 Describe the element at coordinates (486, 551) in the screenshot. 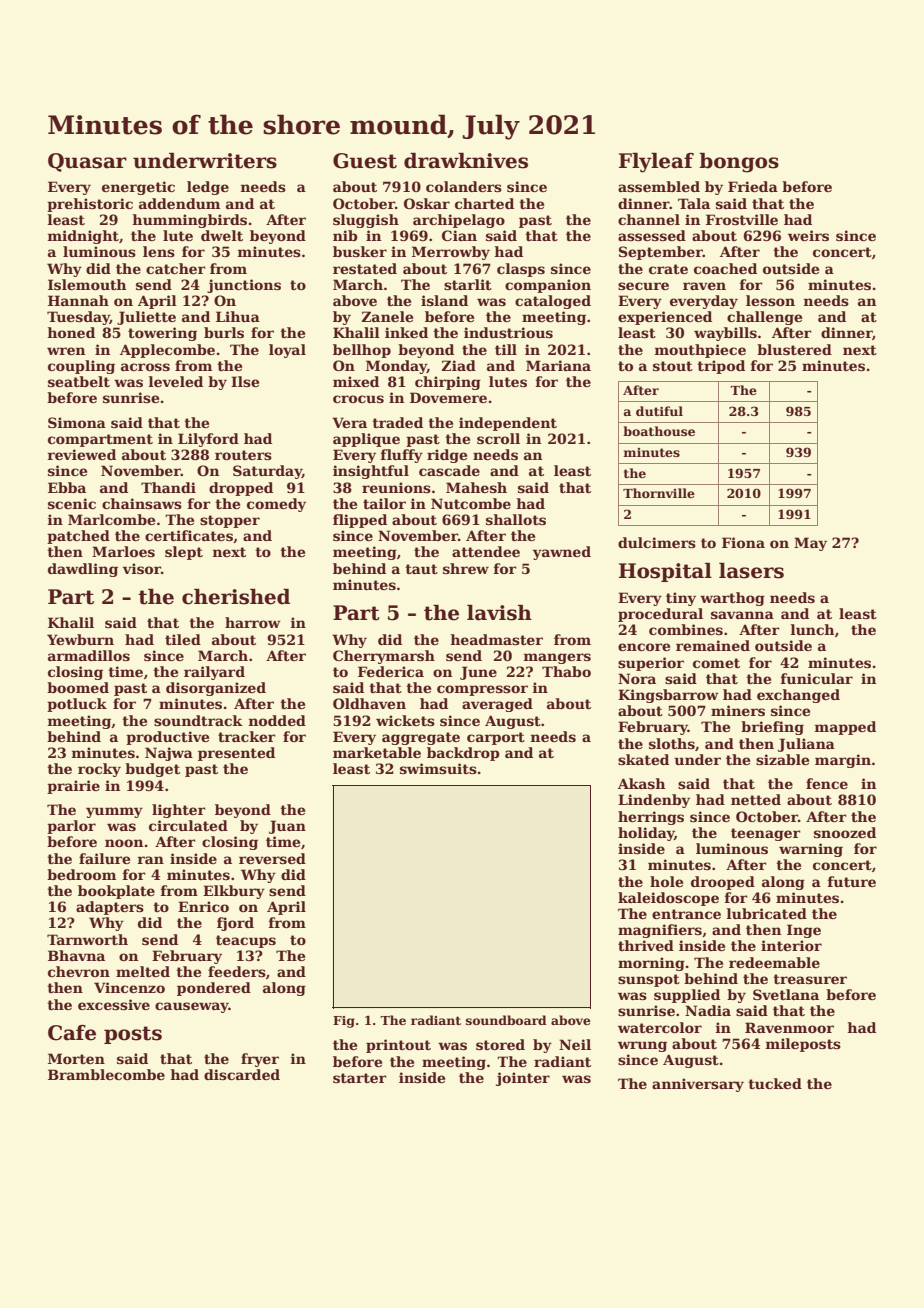

I see `attendee` at that location.
